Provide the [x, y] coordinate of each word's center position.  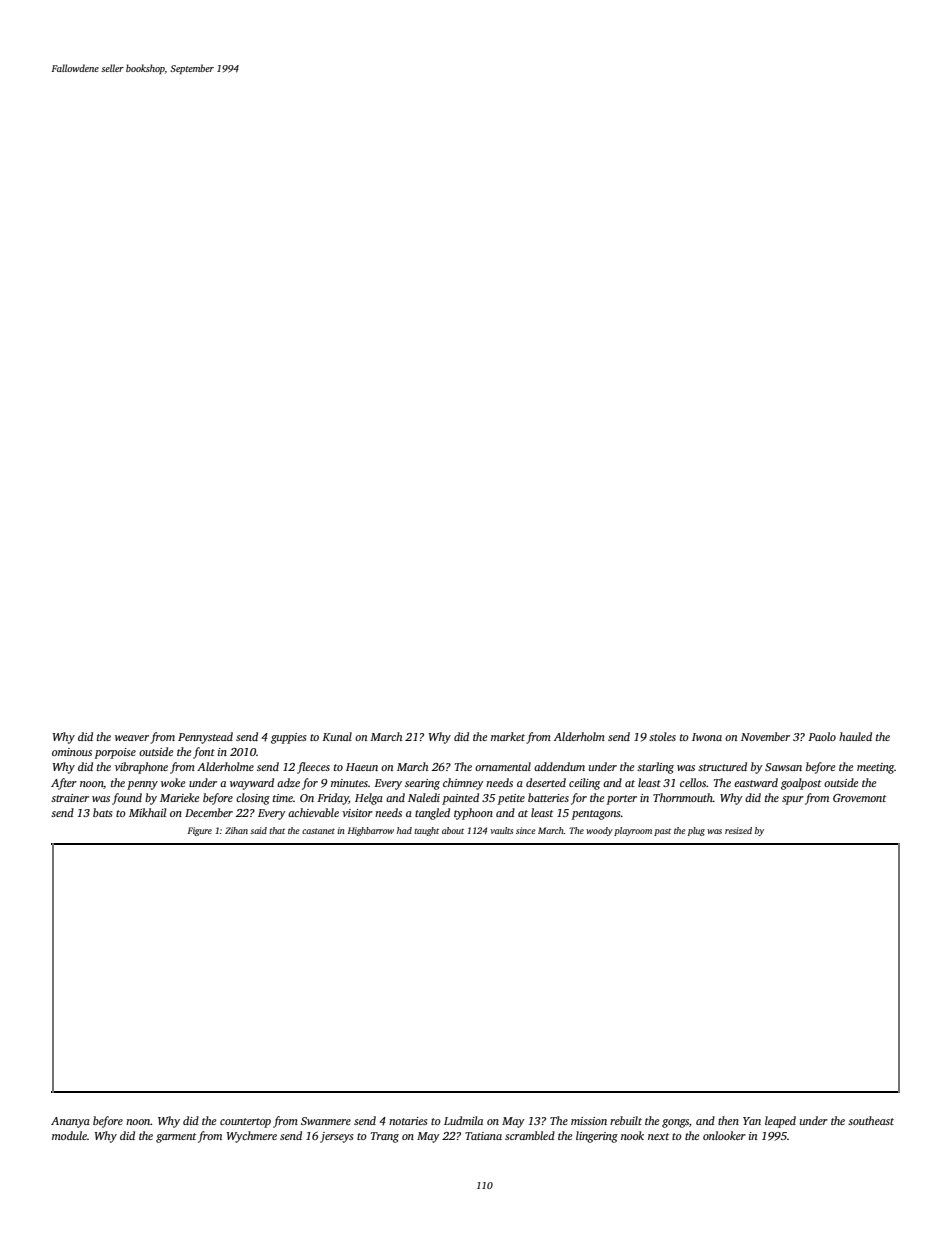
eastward [756, 782]
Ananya [70, 1122]
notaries [408, 1121]
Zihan [236, 830]
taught [426, 831]
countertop [245, 1123]
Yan [752, 1121]
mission [589, 1121]
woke [173, 782]
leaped [780, 1122]
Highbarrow [371, 831]
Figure [200, 831]
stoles [662, 736]
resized [738, 830]
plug [696, 831]
